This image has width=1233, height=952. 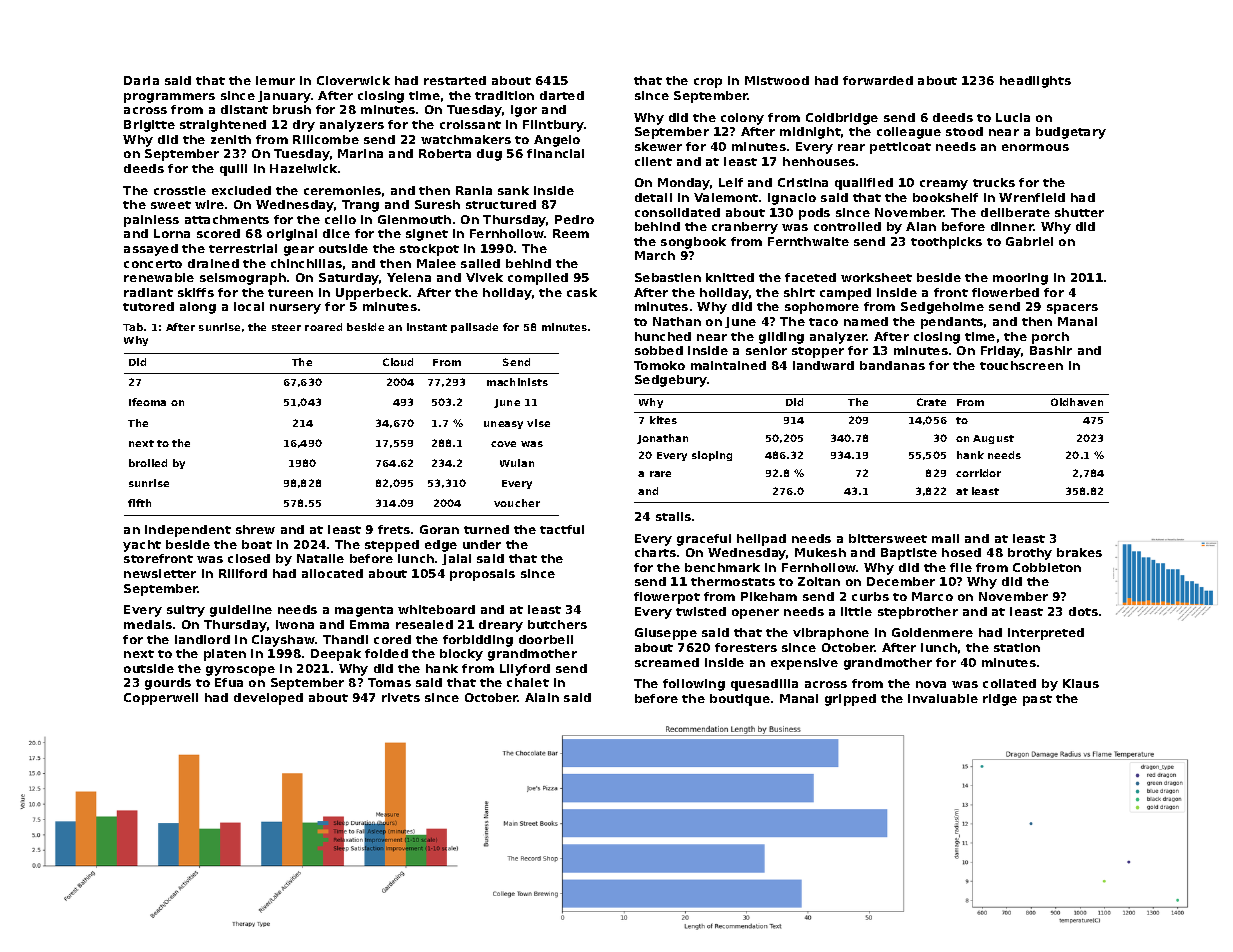 I want to click on Tab, so click(x=133, y=327).
